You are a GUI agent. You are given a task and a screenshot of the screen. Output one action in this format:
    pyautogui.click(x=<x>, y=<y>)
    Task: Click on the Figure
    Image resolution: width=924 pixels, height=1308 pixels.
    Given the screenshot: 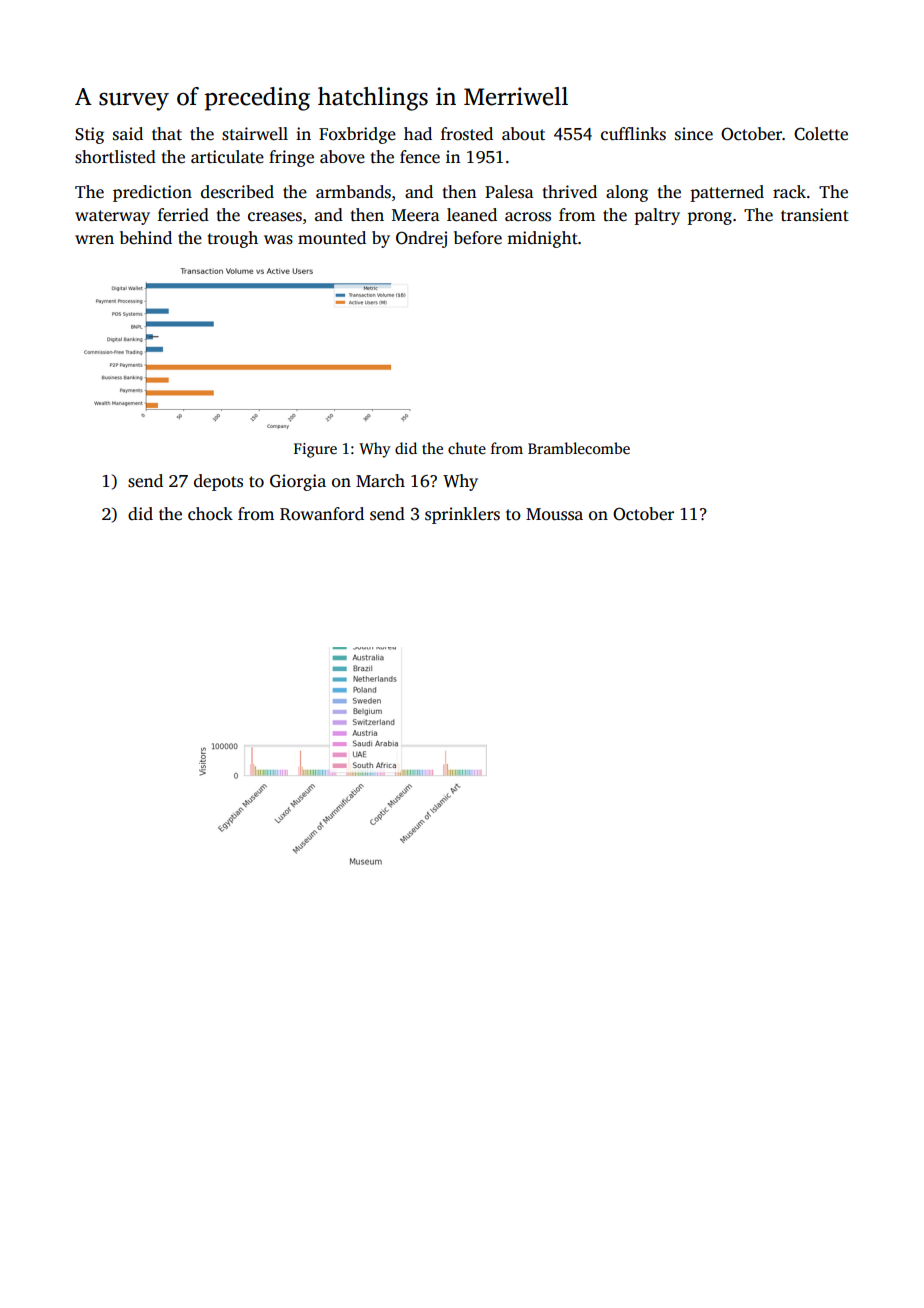 What is the action you would take?
    pyautogui.click(x=315, y=450)
